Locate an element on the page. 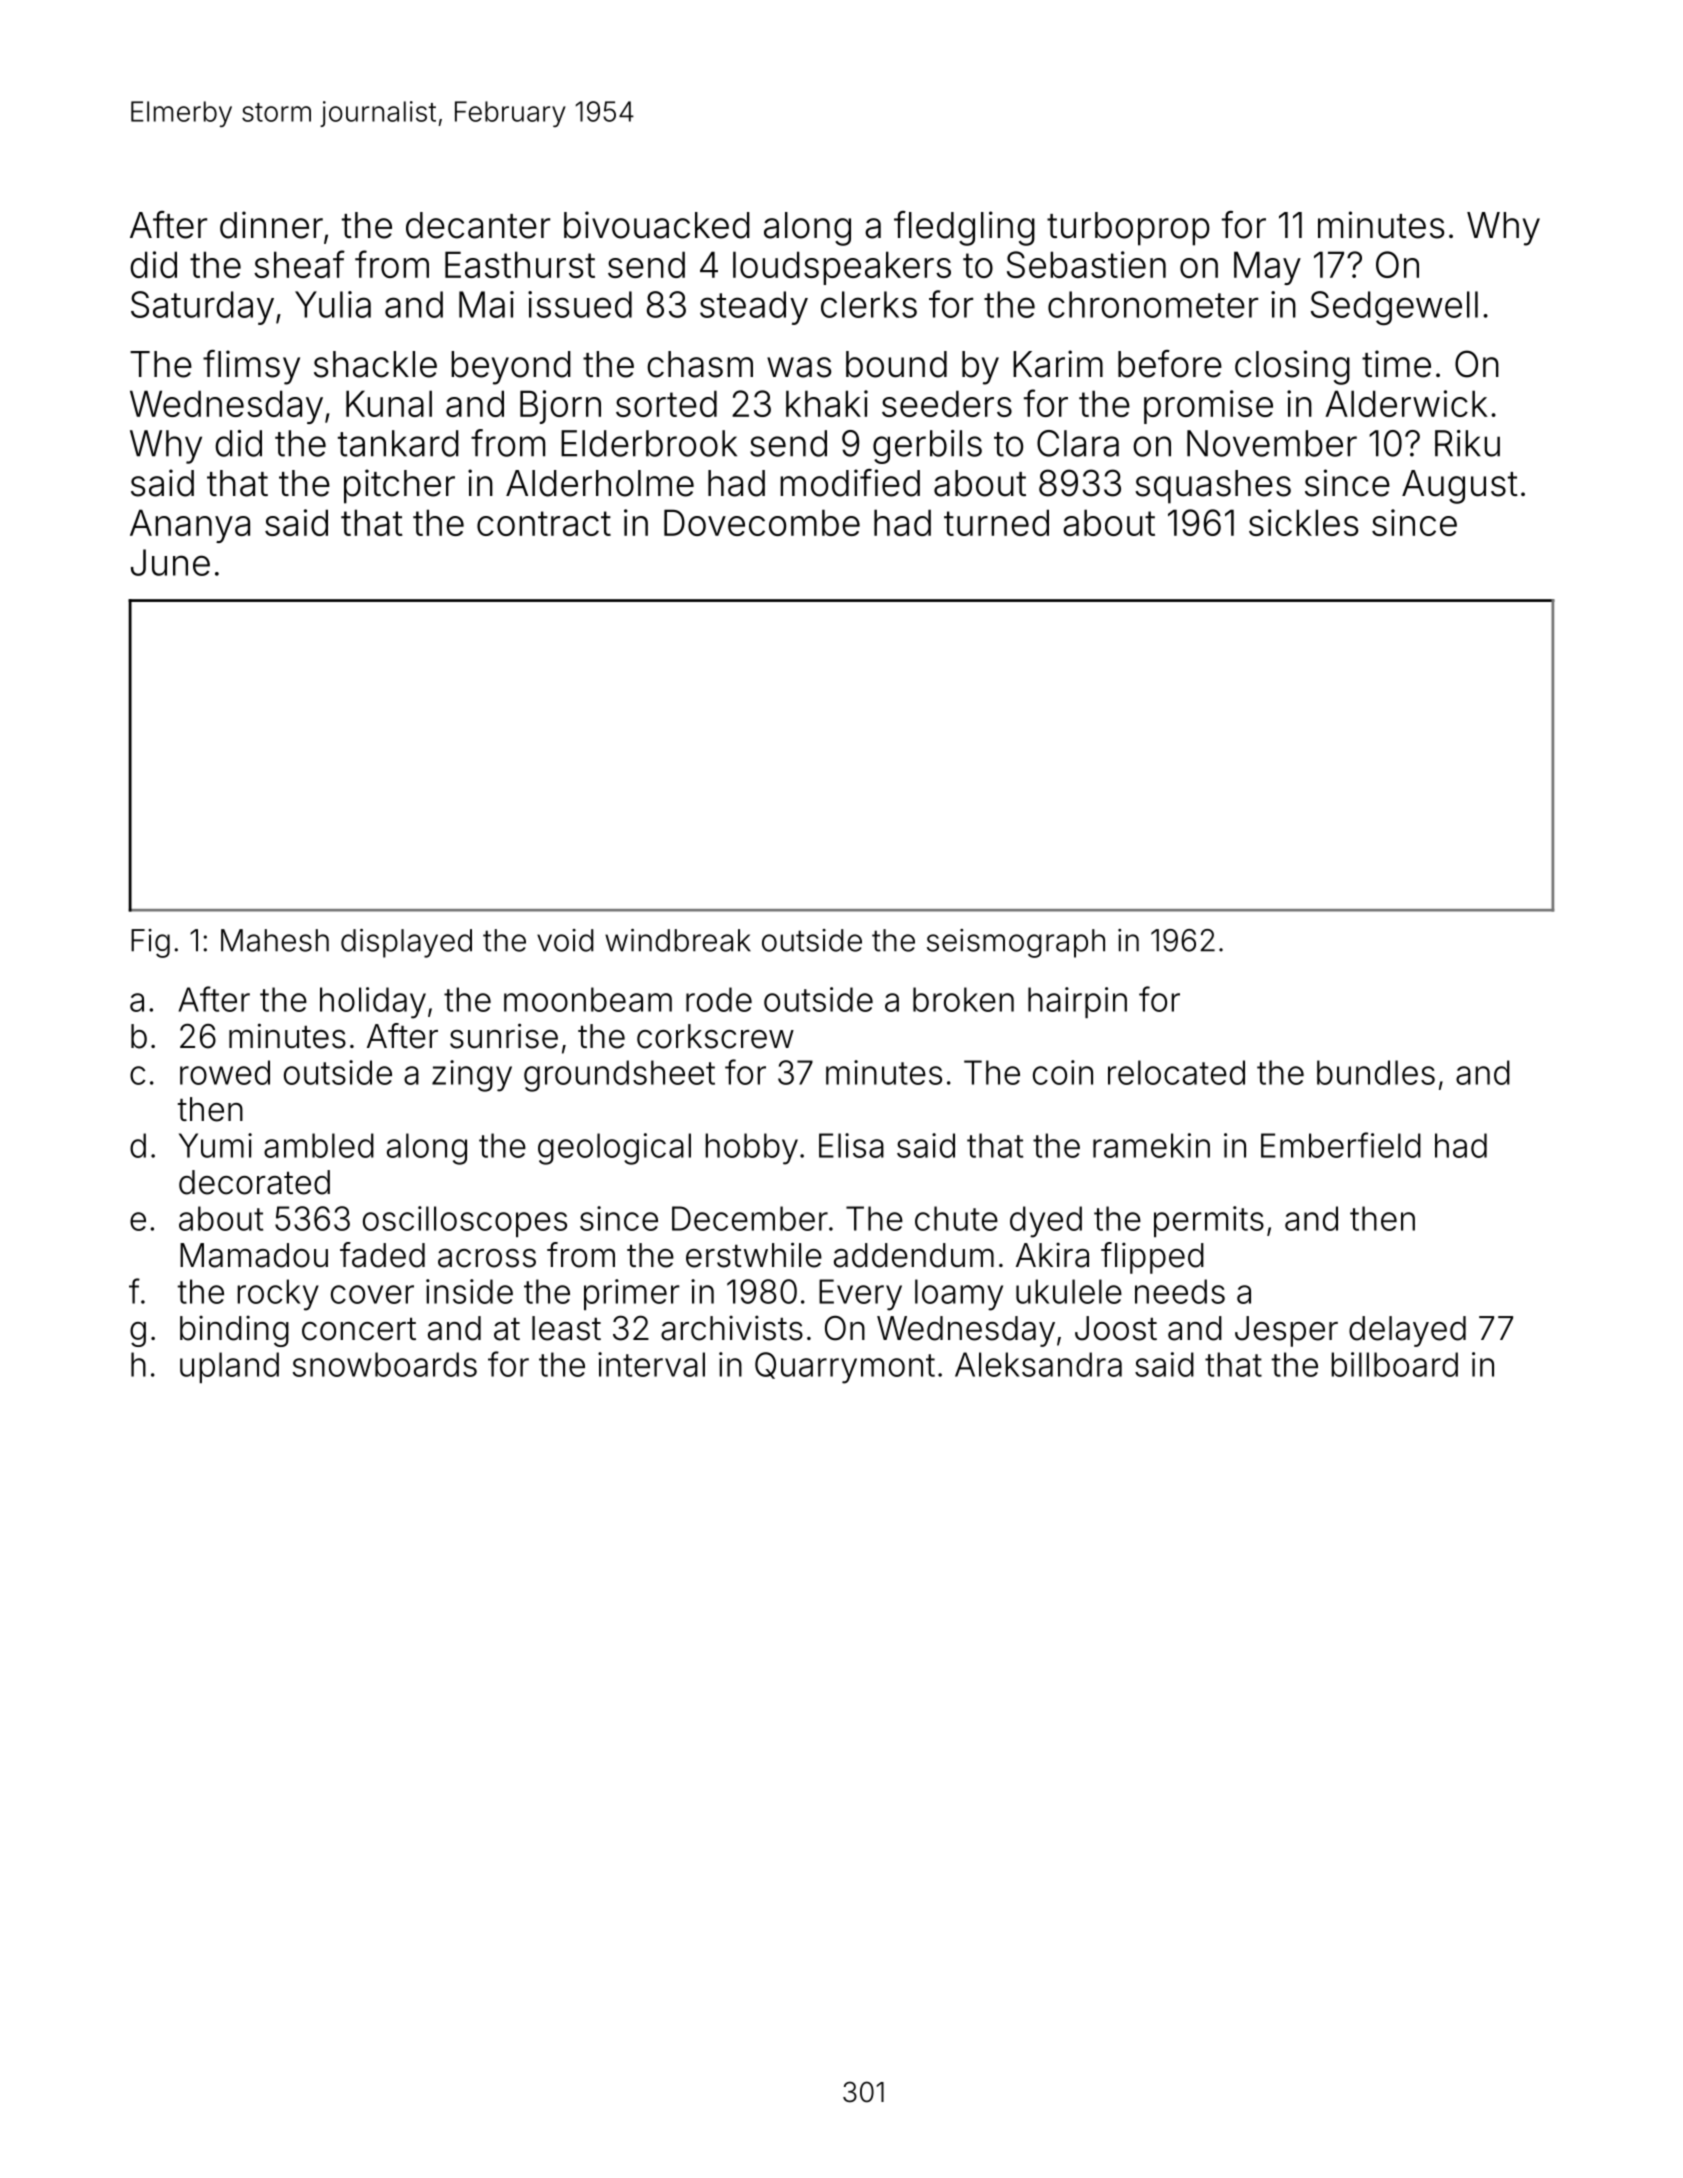 The image size is (1683, 2178). June is located at coordinates (170, 562).
